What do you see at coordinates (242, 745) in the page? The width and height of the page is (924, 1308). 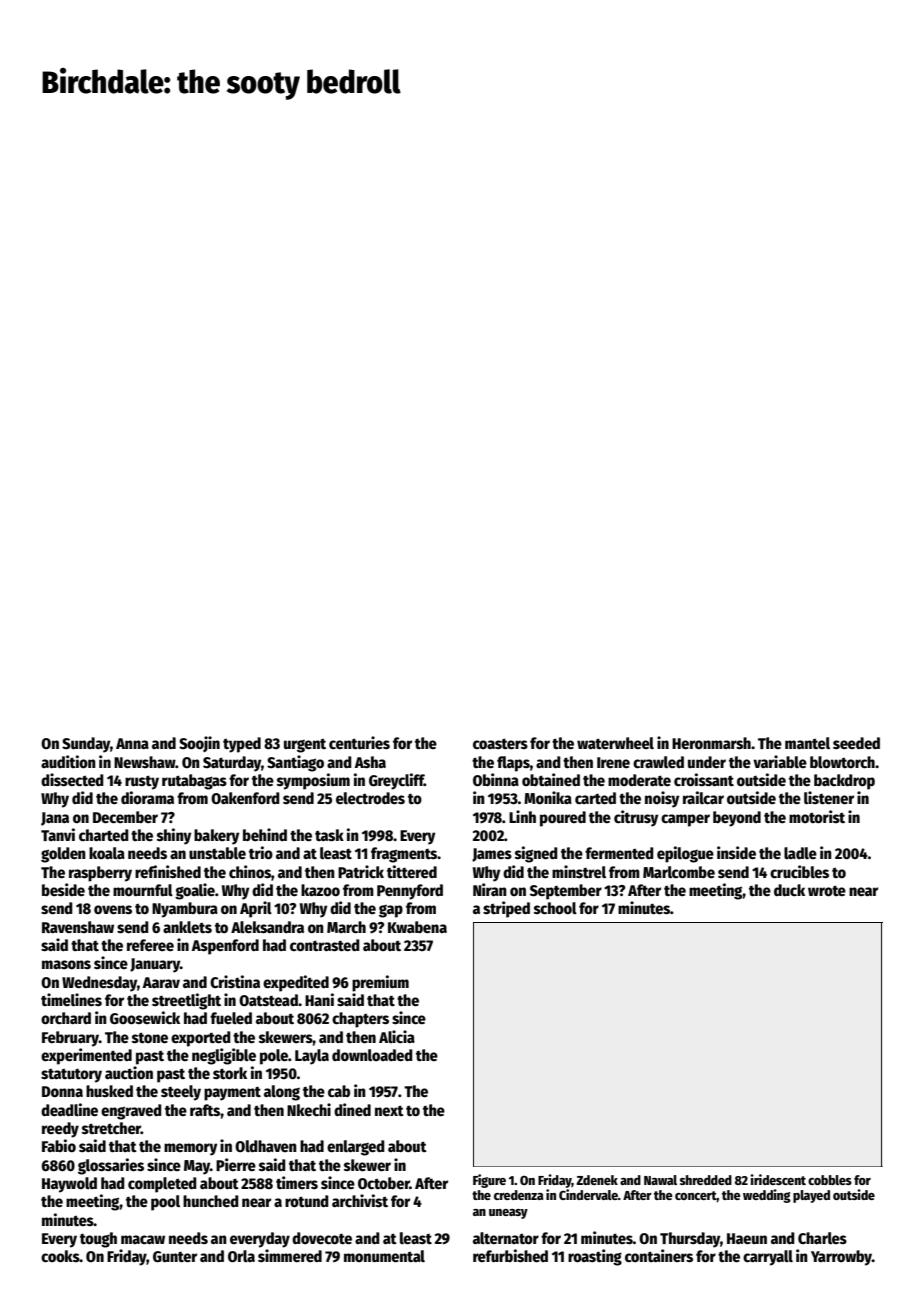 I see `typed` at bounding box center [242, 745].
